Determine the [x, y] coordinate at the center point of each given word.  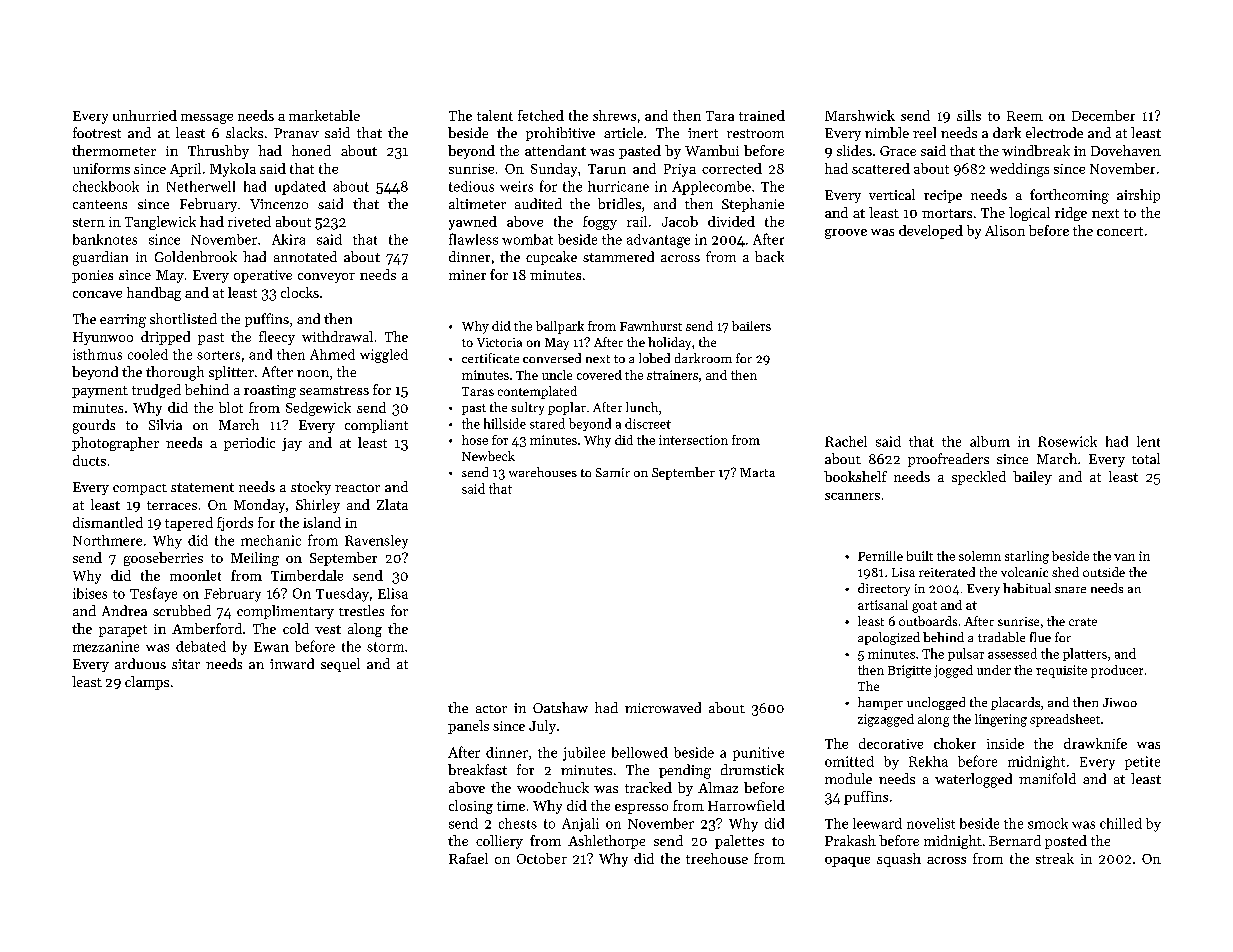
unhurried [145, 115]
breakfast [477, 769]
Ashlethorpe [606, 842]
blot [231, 407]
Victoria [499, 342]
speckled [979, 478]
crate [1083, 622]
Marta [757, 472]
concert [1120, 231]
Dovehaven [1126, 150]
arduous [140, 663]
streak [1055, 858]
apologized [889, 638]
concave [97, 294]
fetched [541, 115]
